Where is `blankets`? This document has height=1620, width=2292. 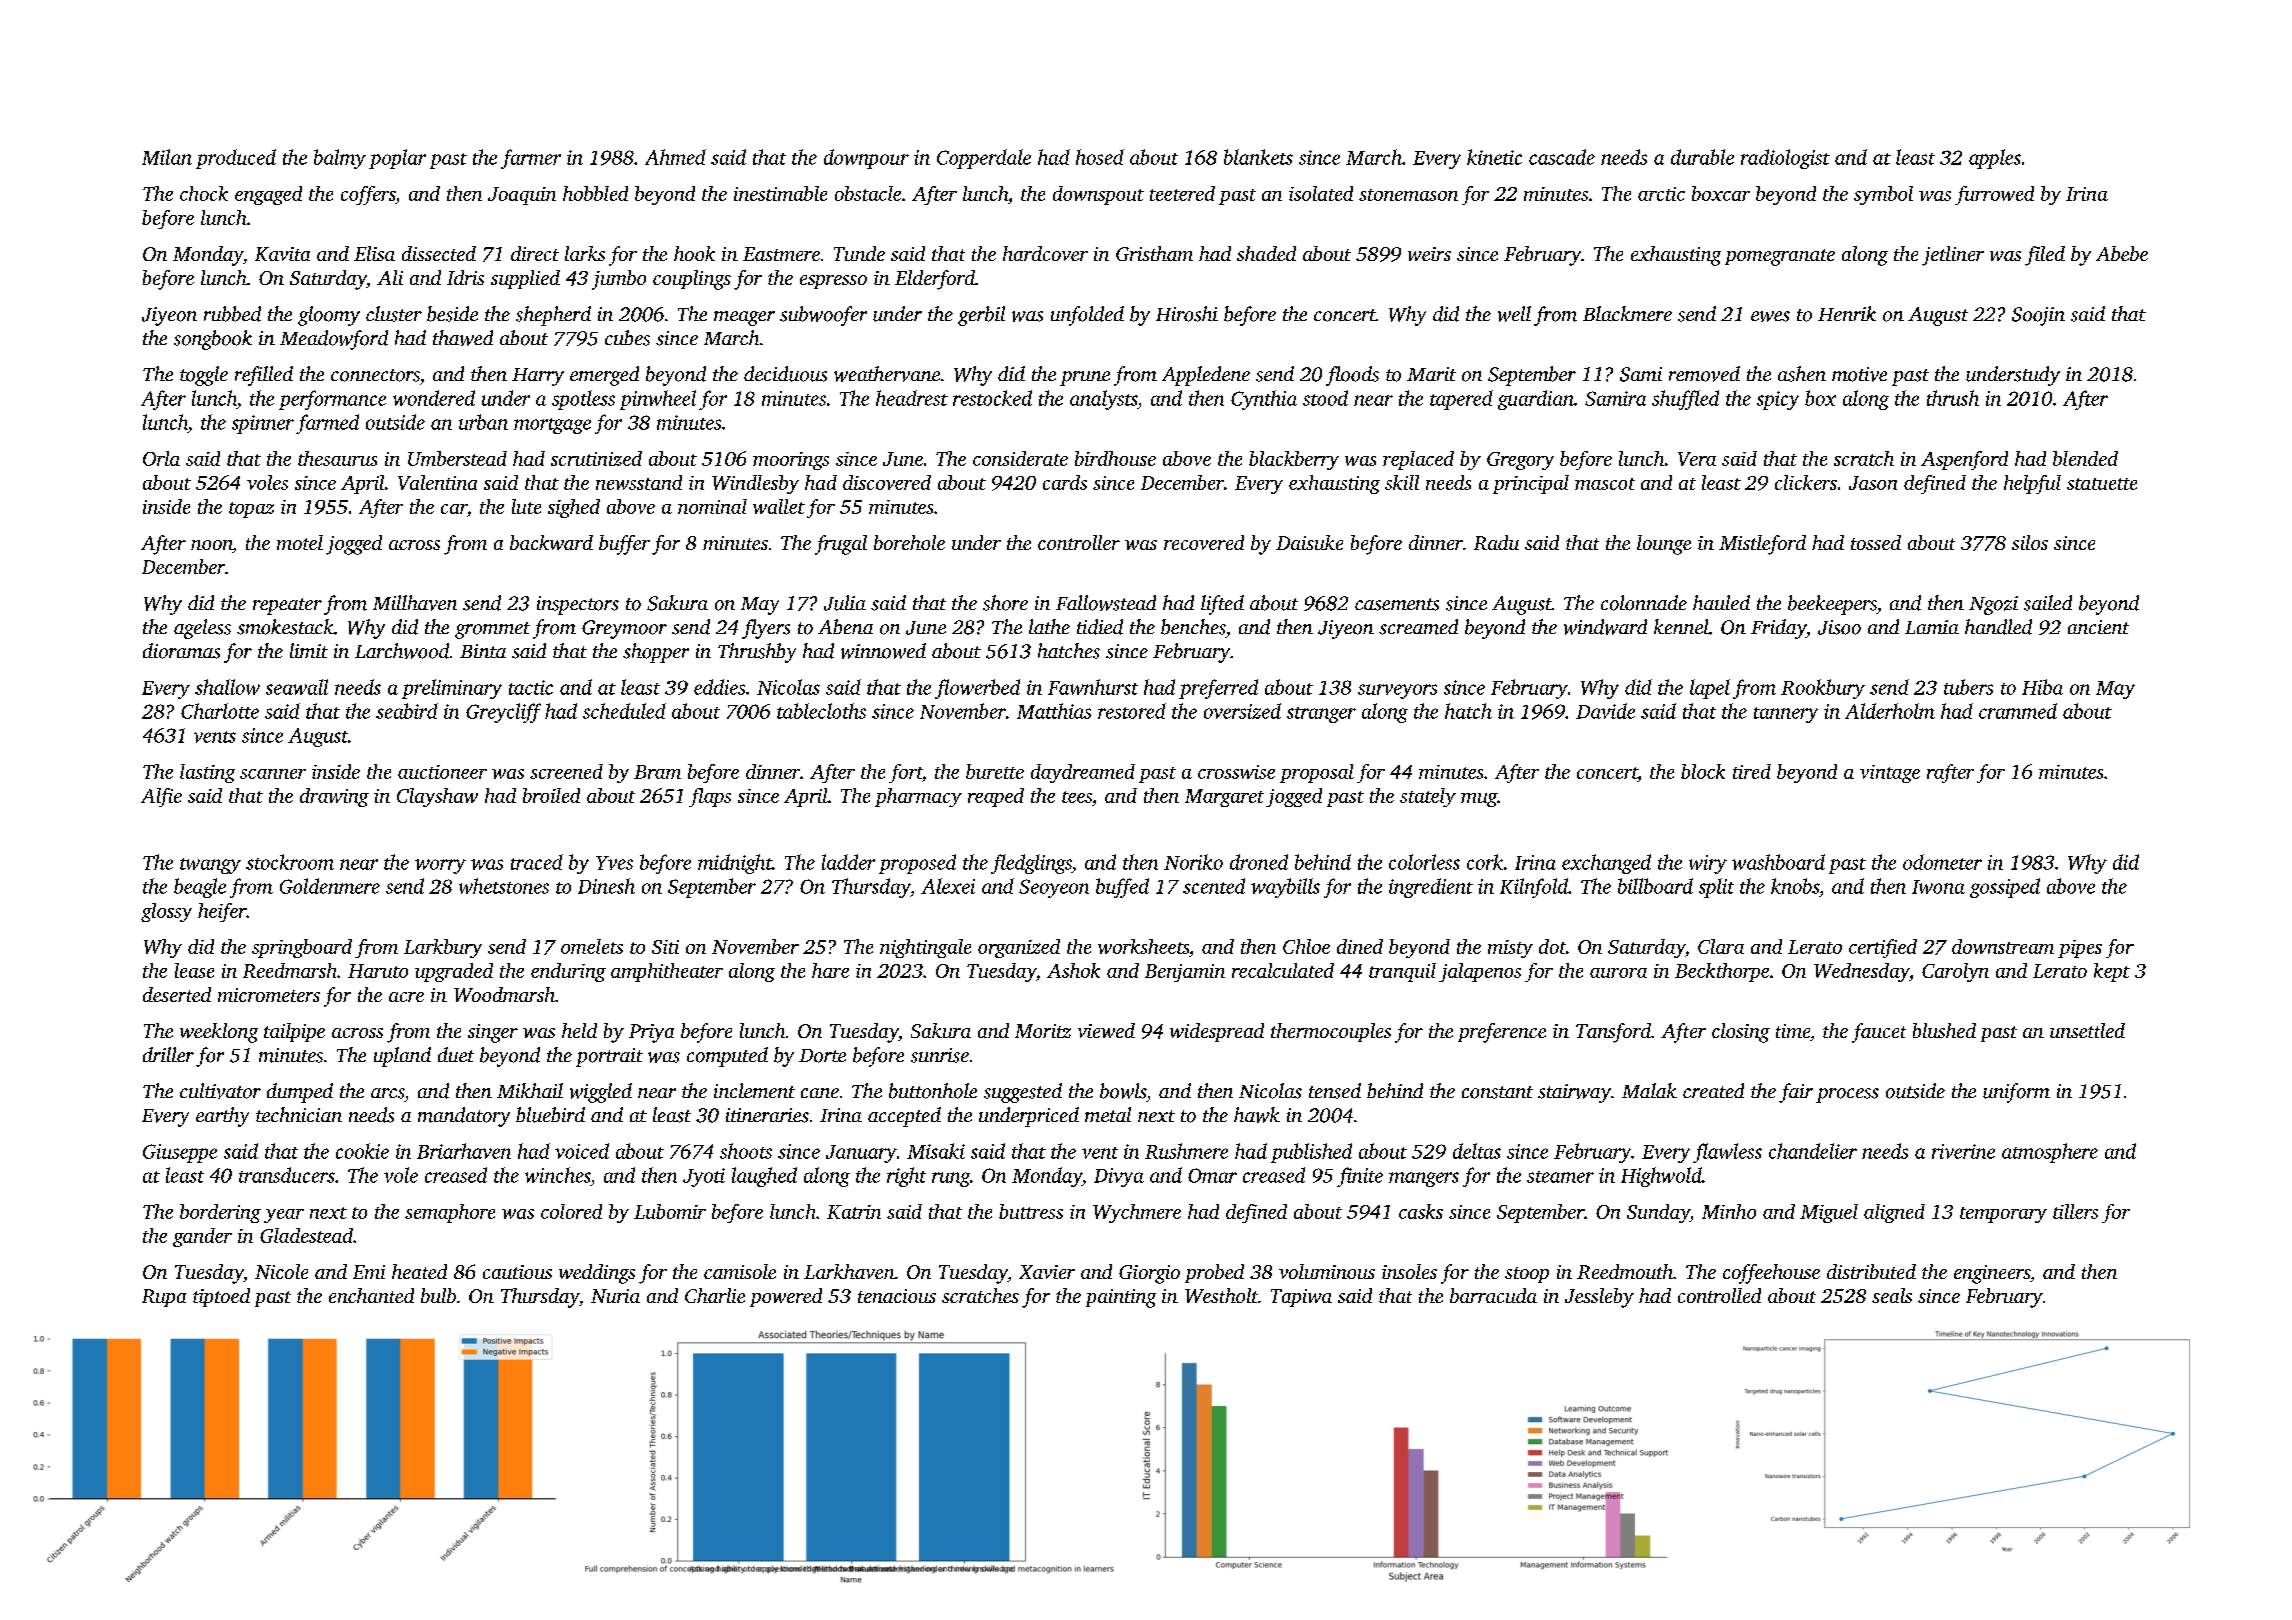
blankets is located at coordinates (1258, 157).
